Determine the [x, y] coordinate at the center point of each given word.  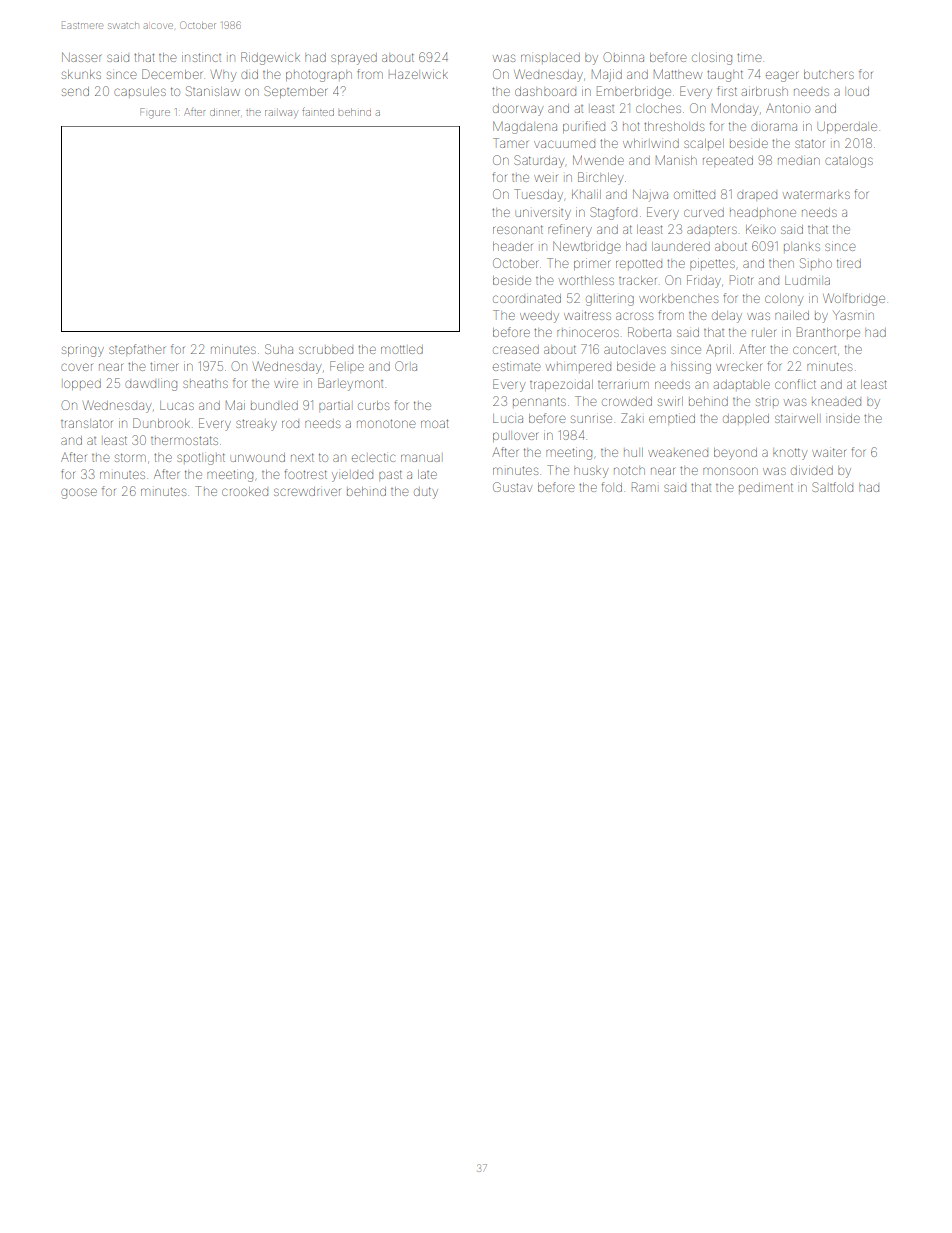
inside [844, 418]
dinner [225, 112]
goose [79, 493]
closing [712, 59]
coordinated [527, 298]
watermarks [816, 195]
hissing [691, 368]
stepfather [137, 349]
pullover [515, 437]
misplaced [550, 58]
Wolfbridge [854, 299]
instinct [201, 58]
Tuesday [538, 195]
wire [286, 384]
